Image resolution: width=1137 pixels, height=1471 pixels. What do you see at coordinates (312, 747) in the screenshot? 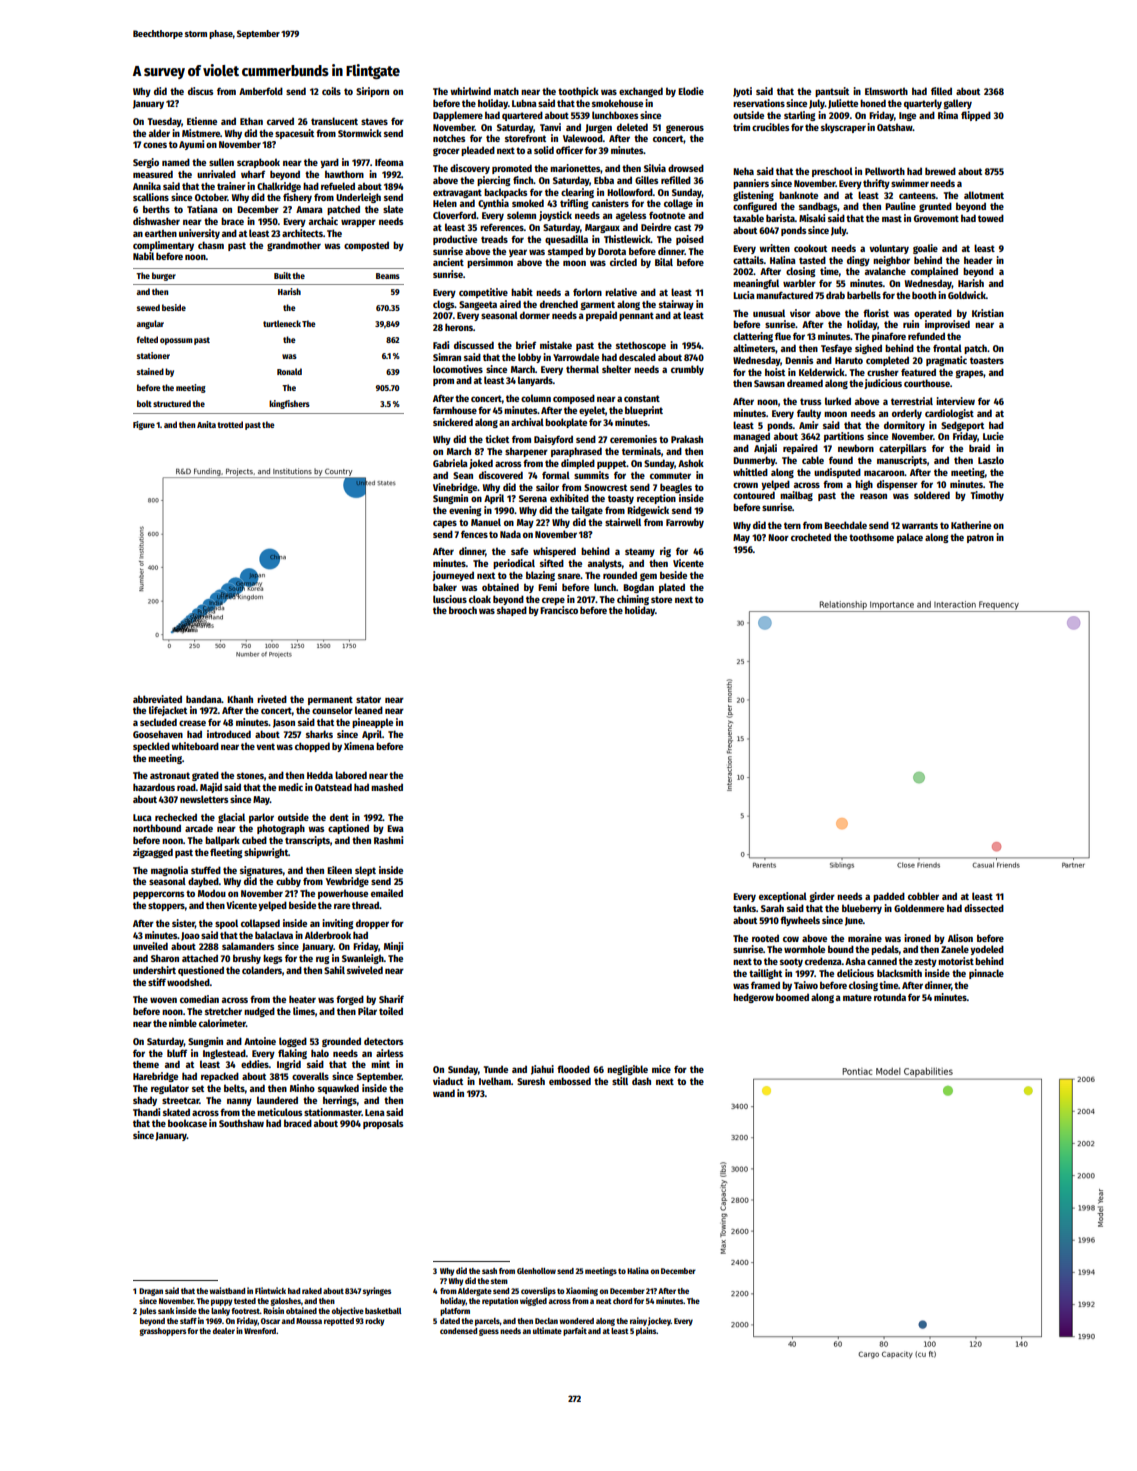
I see `chopped` at bounding box center [312, 747].
